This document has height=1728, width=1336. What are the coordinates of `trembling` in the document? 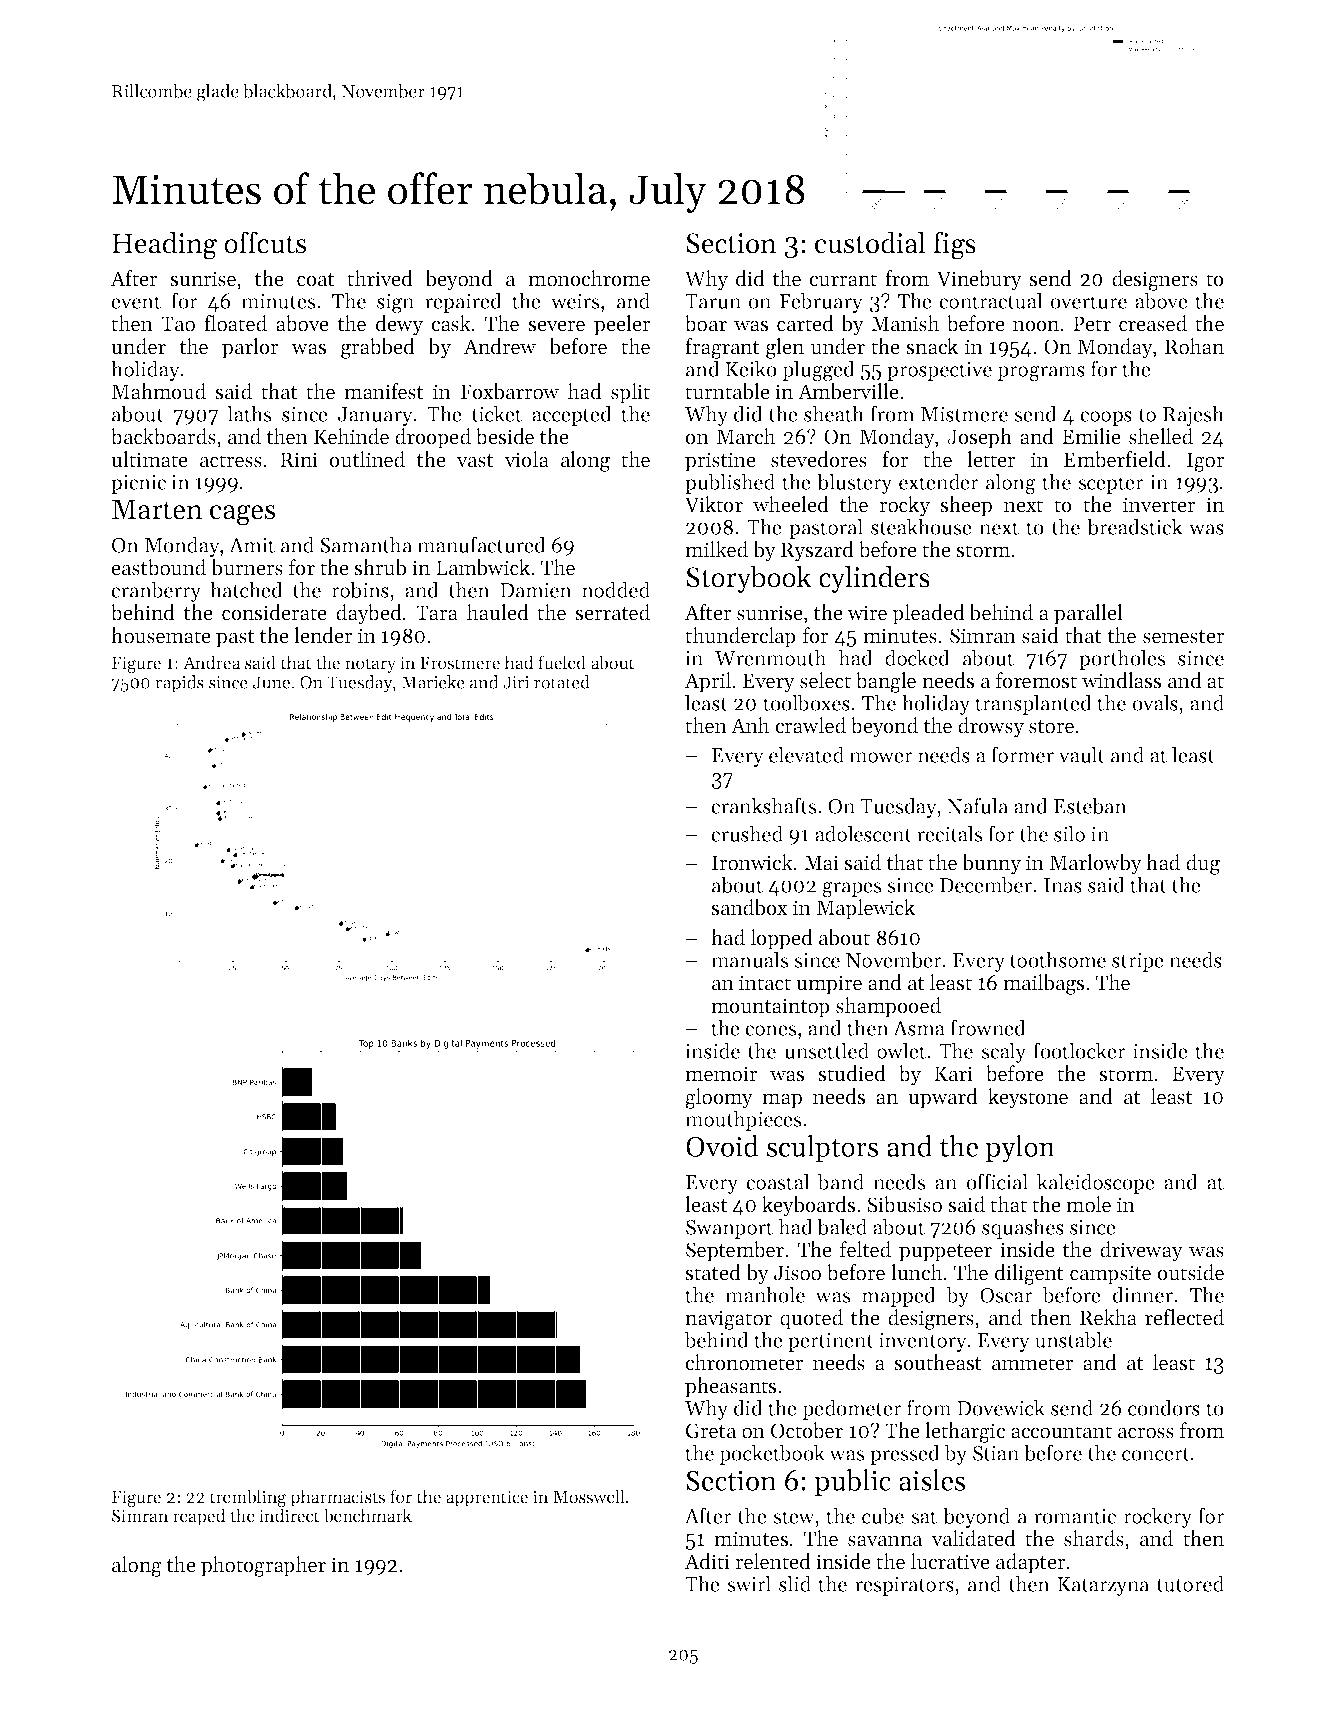 It's located at (248, 1498).
